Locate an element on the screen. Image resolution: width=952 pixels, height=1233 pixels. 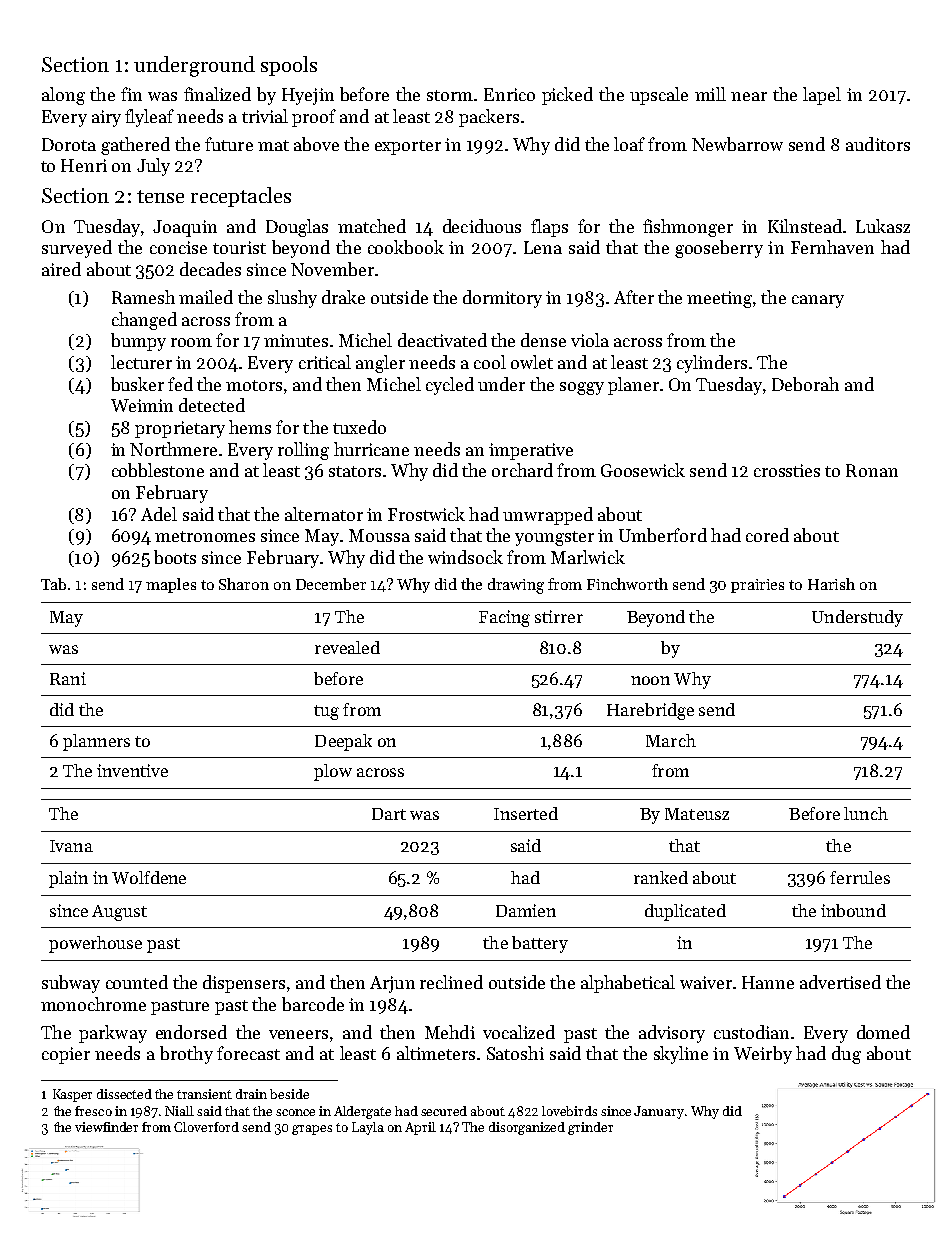
canary is located at coordinates (818, 301).
